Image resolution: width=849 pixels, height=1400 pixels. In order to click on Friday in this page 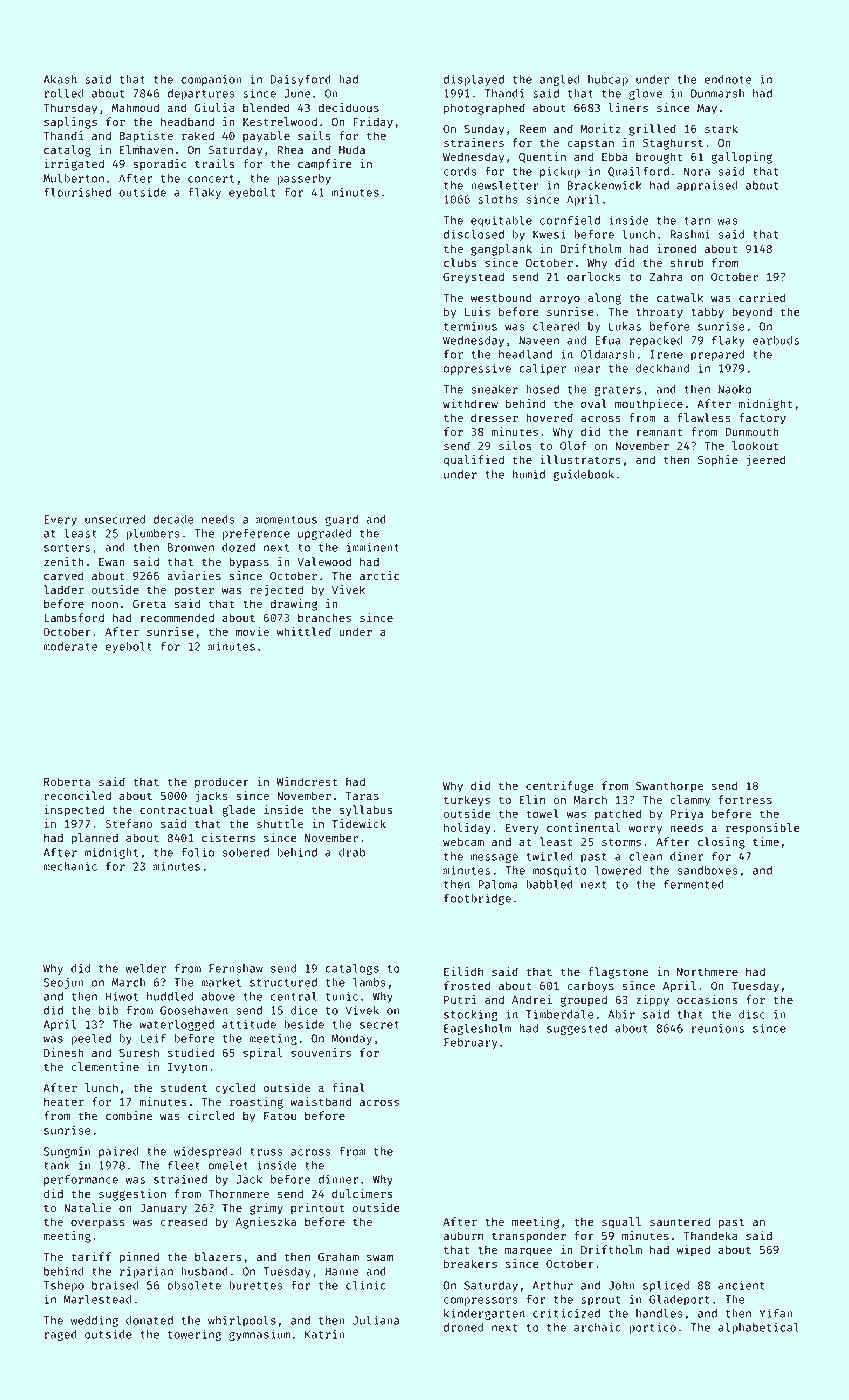, I will do `click(373, 123)`.
